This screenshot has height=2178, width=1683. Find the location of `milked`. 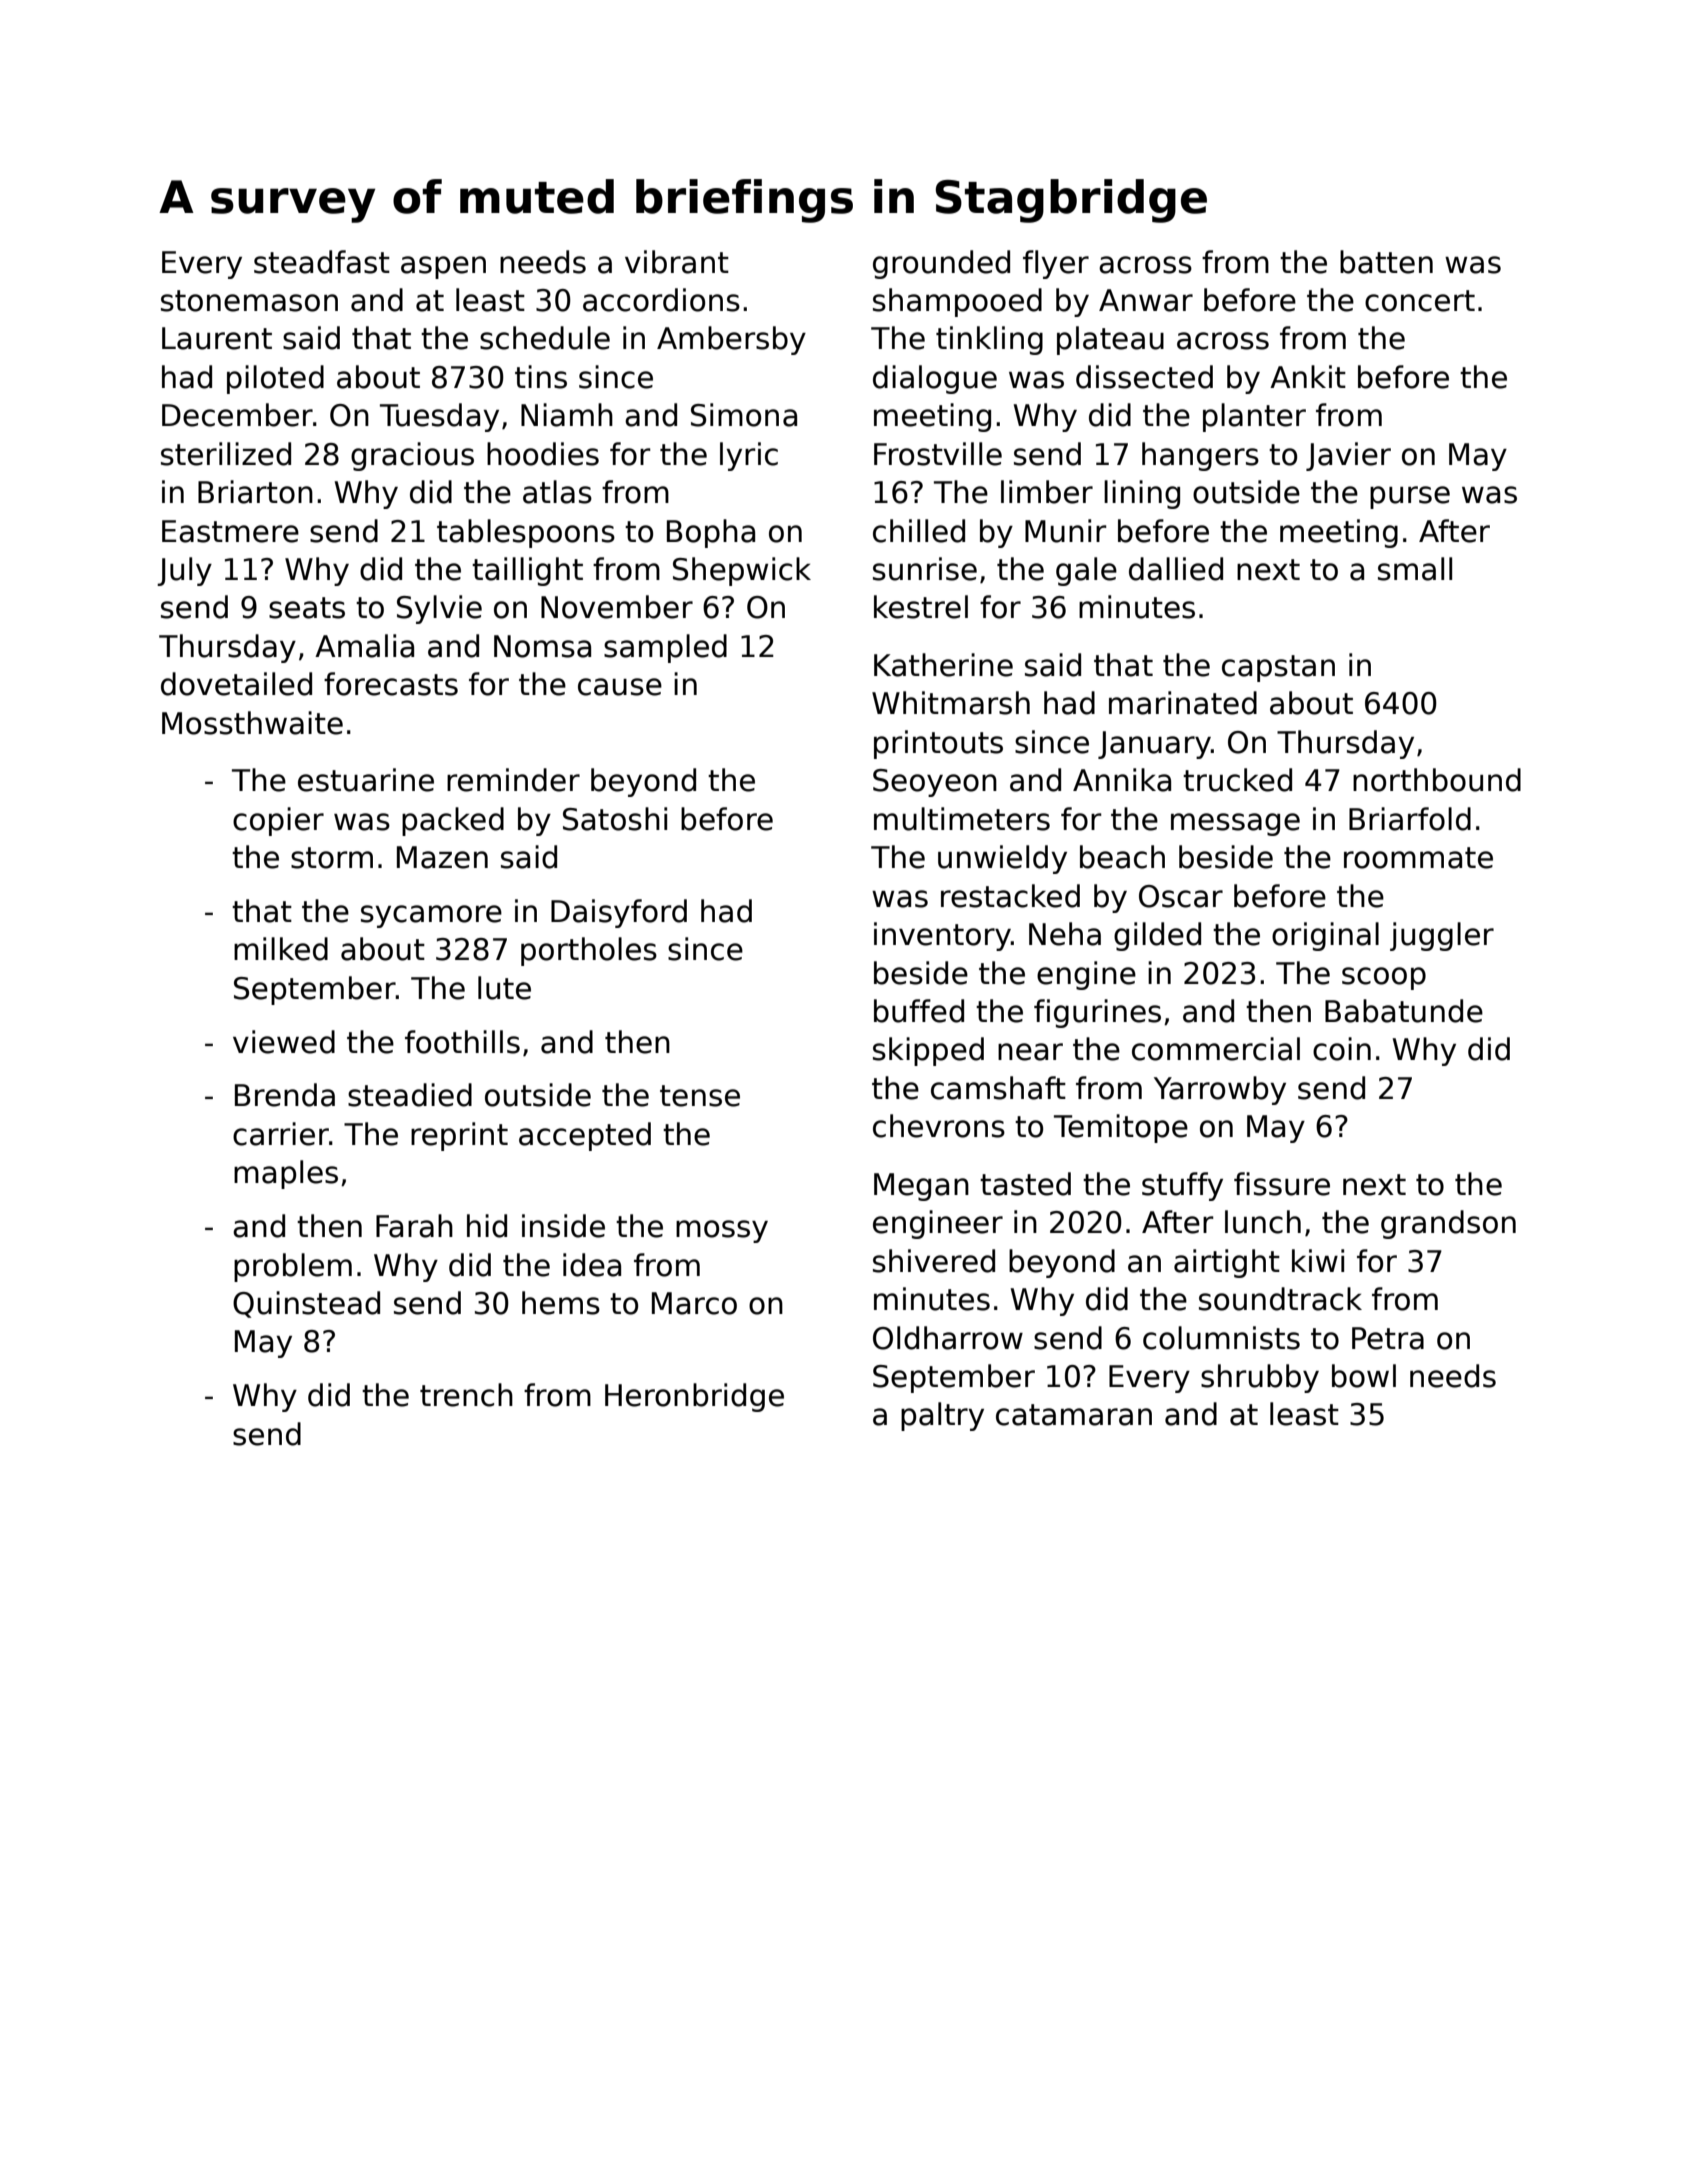

milked is located at coordinates (281, 949).
